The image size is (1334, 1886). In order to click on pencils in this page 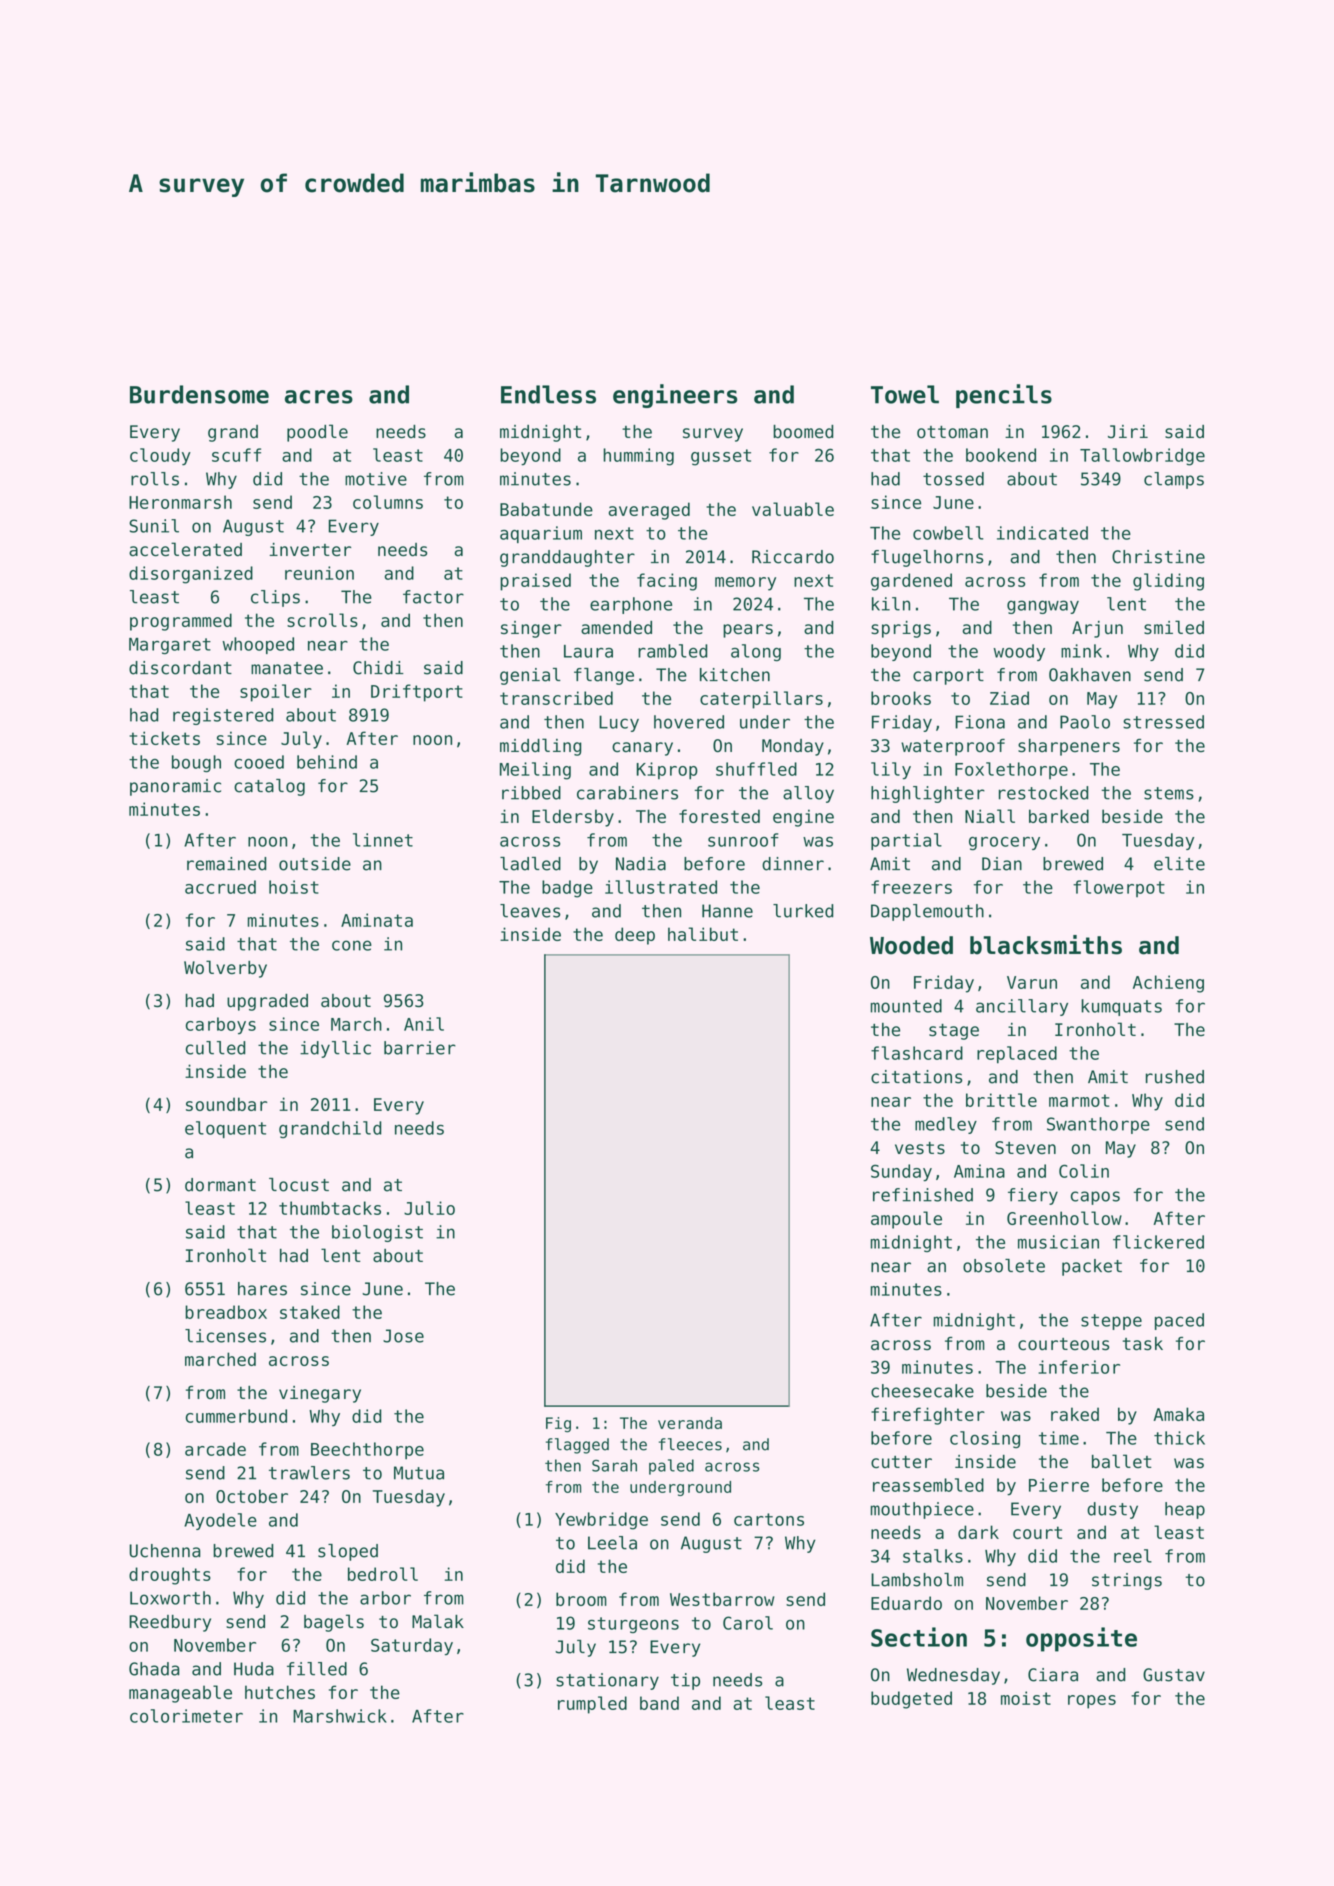, I will do `click(1004, 396)`.
